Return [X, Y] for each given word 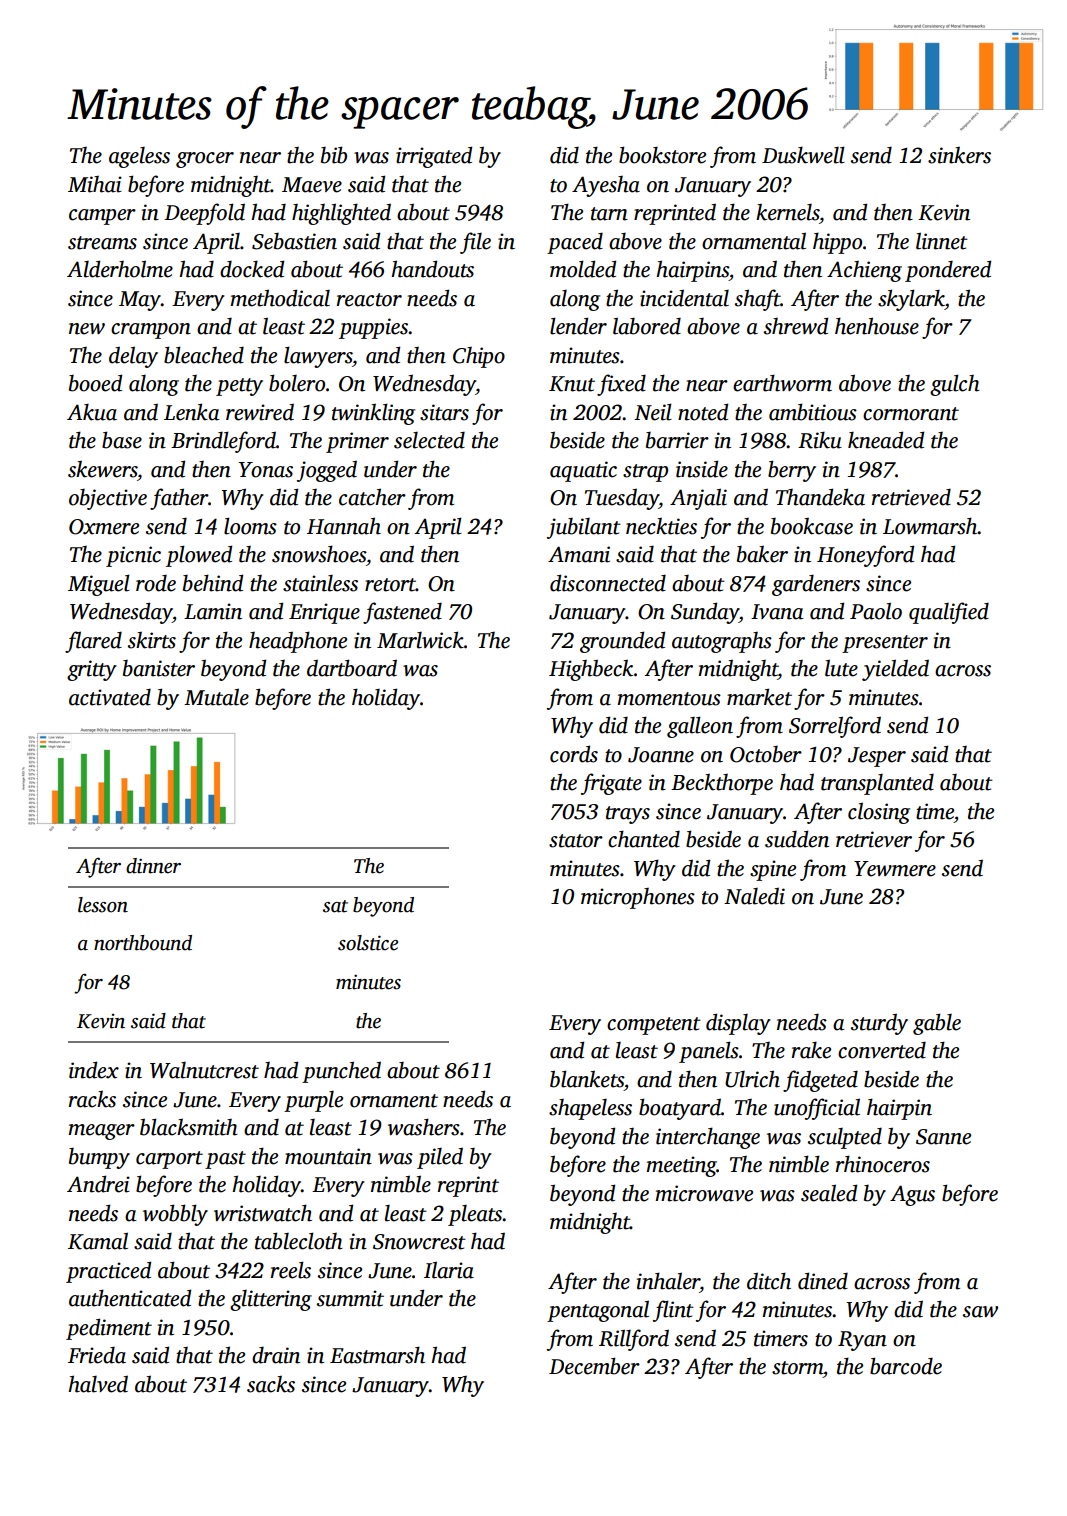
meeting [681, 1166]
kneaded [886, 440]
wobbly [175, 1215]
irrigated [434, 157]
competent [654, 1026]
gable [937, 1024]
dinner [153, 866]
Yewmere [895, 869]
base [122, 440]
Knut [572, 384]
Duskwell [803, 155]
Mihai [95, 184]
